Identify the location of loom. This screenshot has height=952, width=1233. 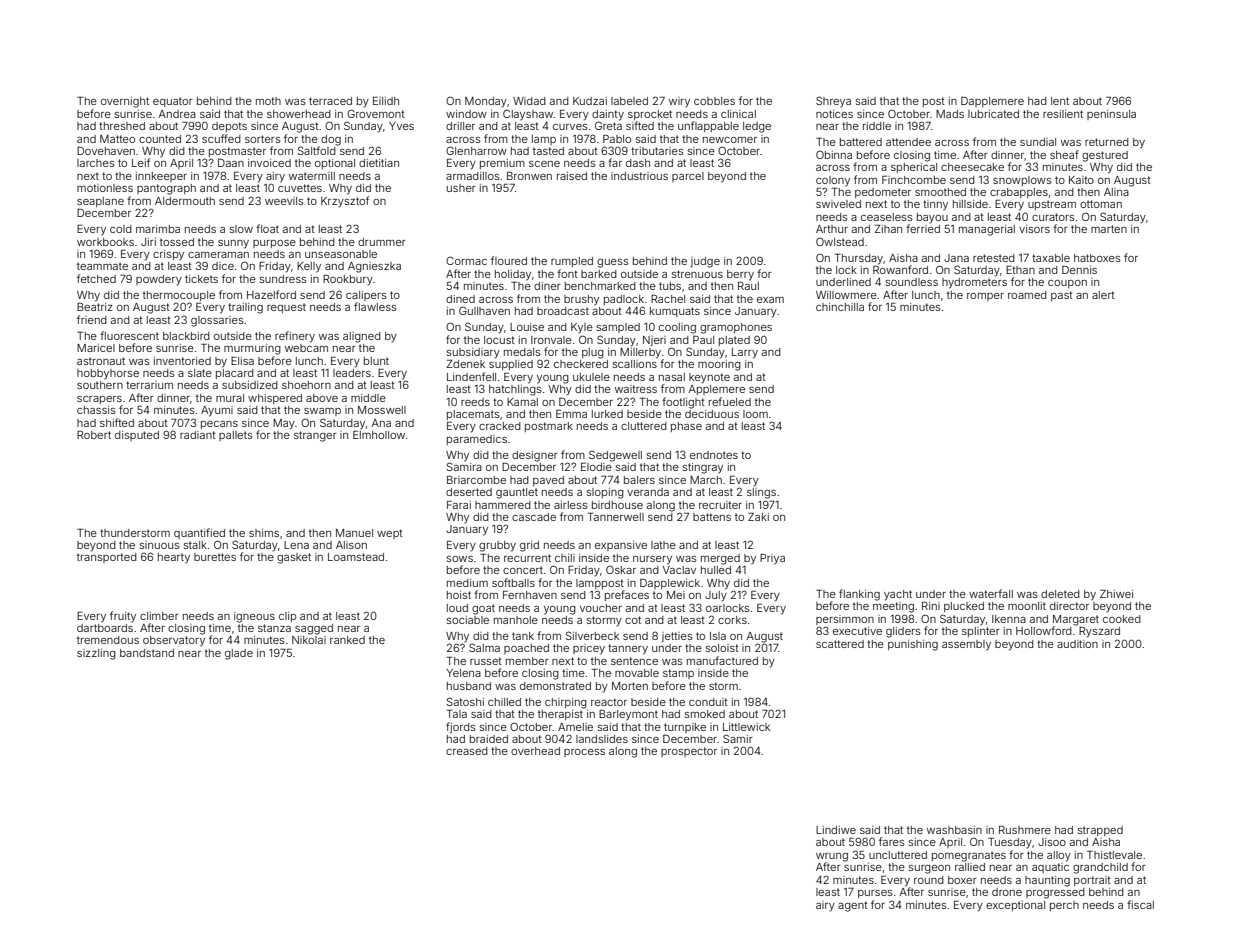
(755, 414).
